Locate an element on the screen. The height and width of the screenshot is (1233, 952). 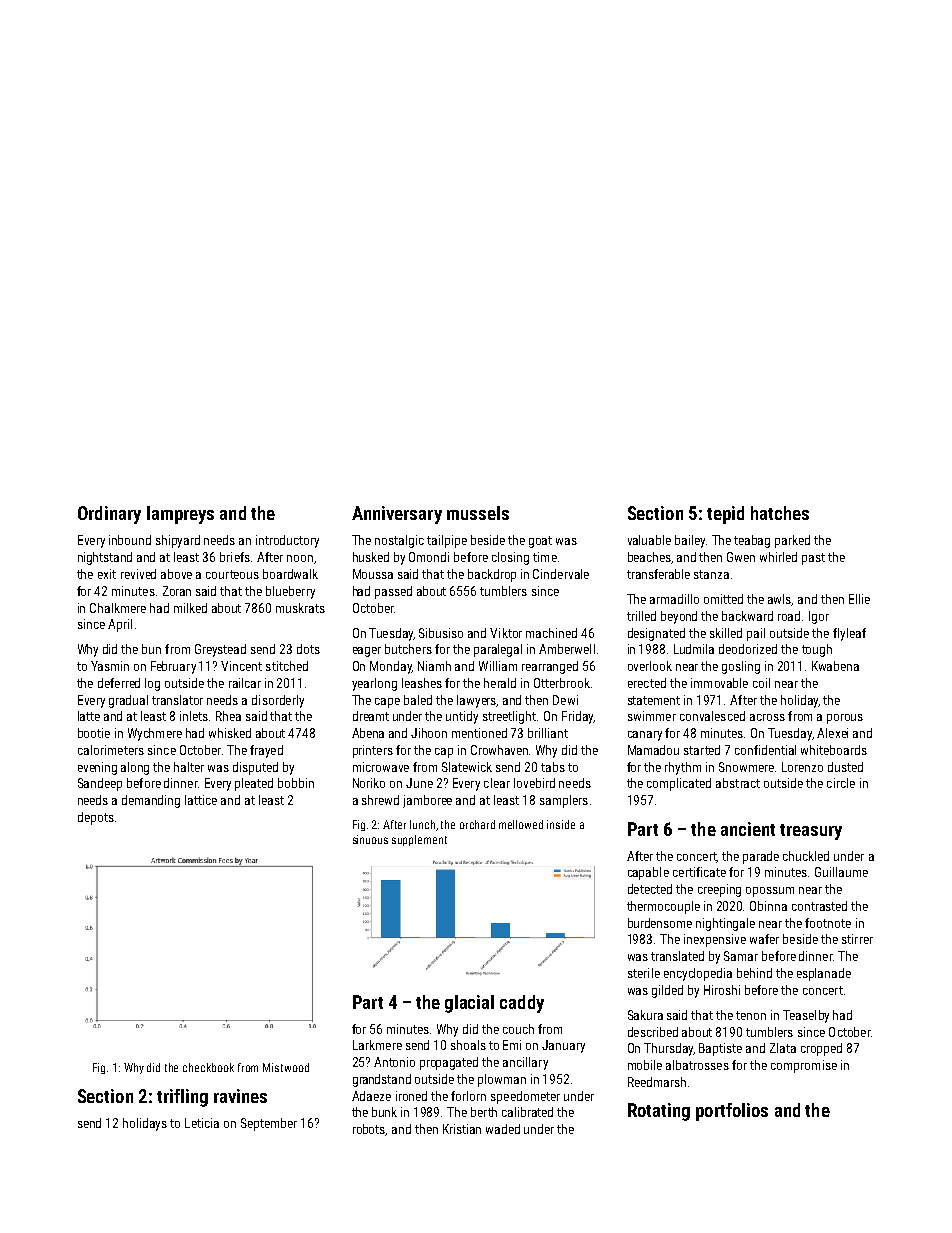
bailey is located at coordinates (690, 541).
